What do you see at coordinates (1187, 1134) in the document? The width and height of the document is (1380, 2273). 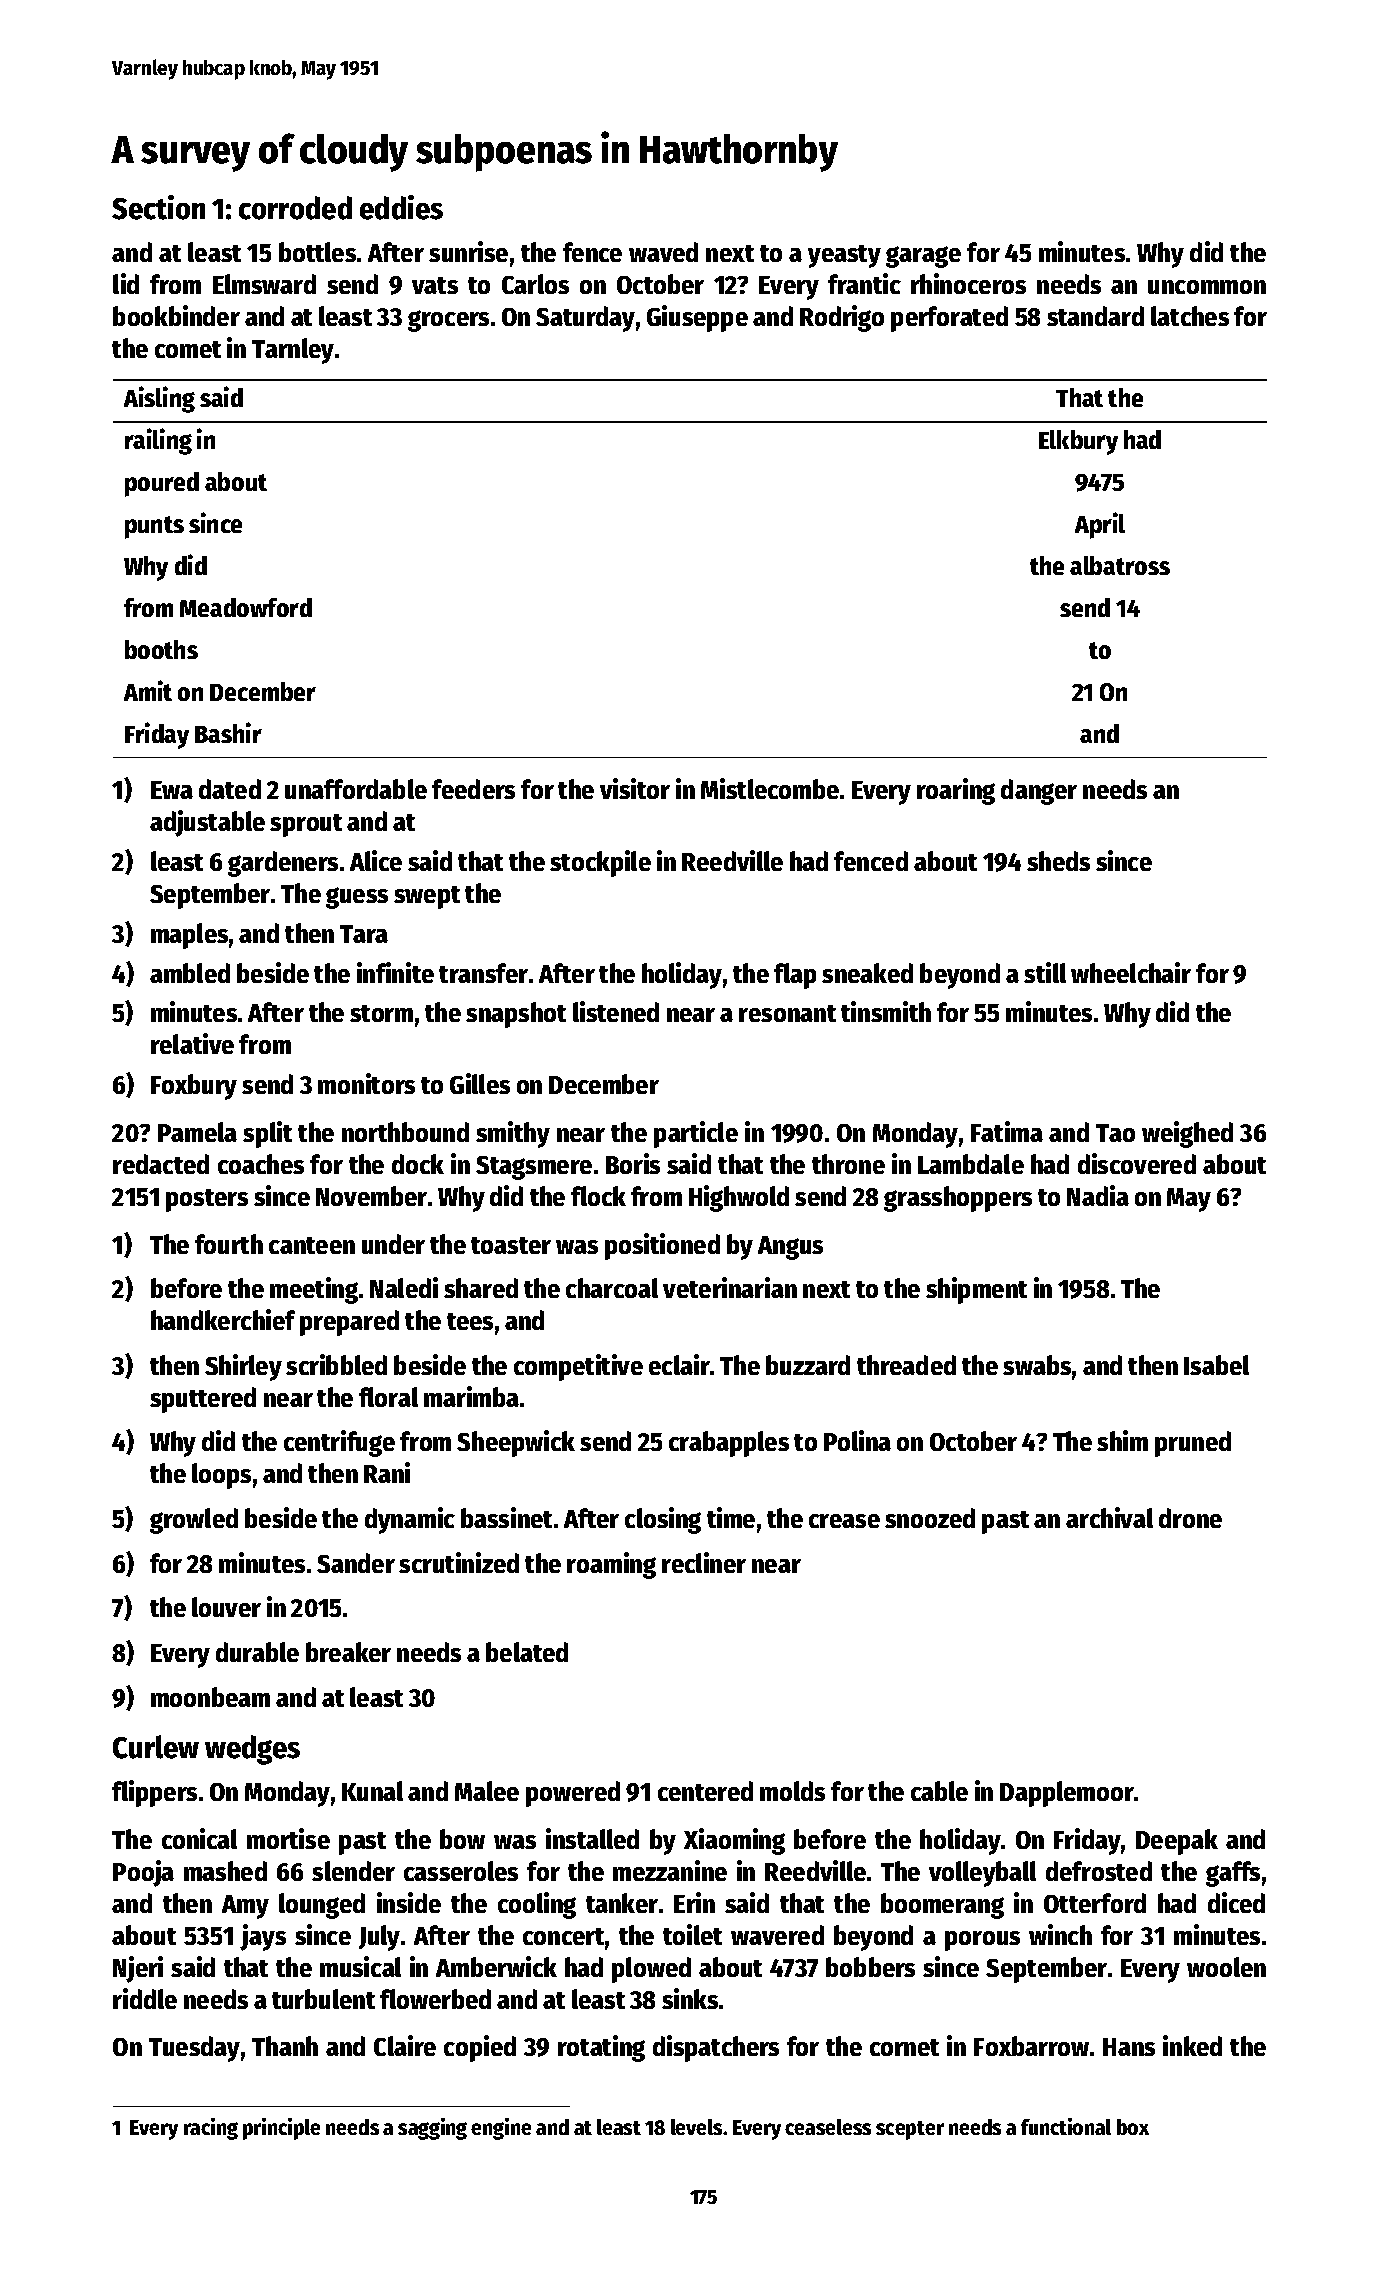 I see `weighed` at bounding box center [1187, 1134].
